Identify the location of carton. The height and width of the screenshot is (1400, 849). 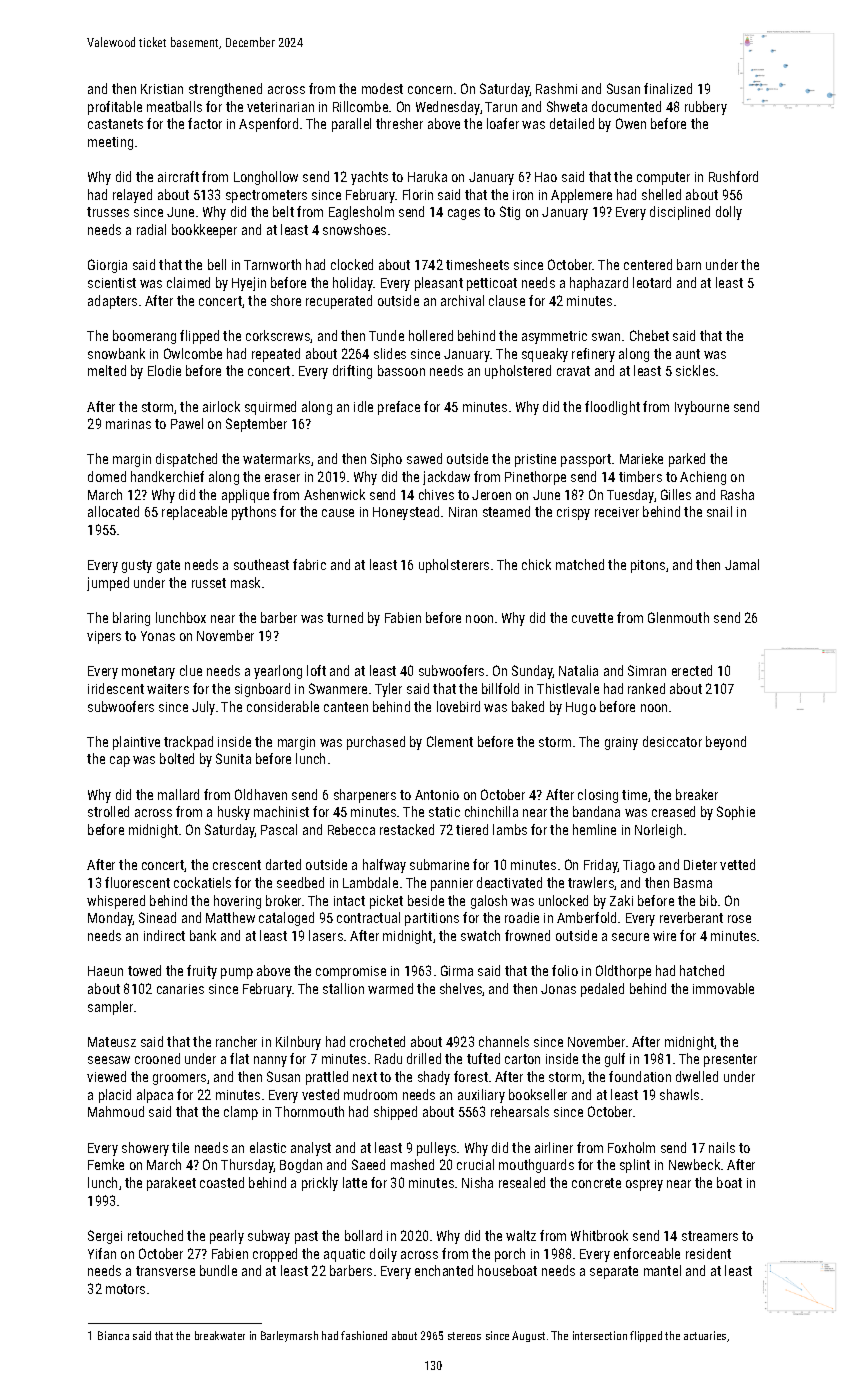
(522, 1059).
